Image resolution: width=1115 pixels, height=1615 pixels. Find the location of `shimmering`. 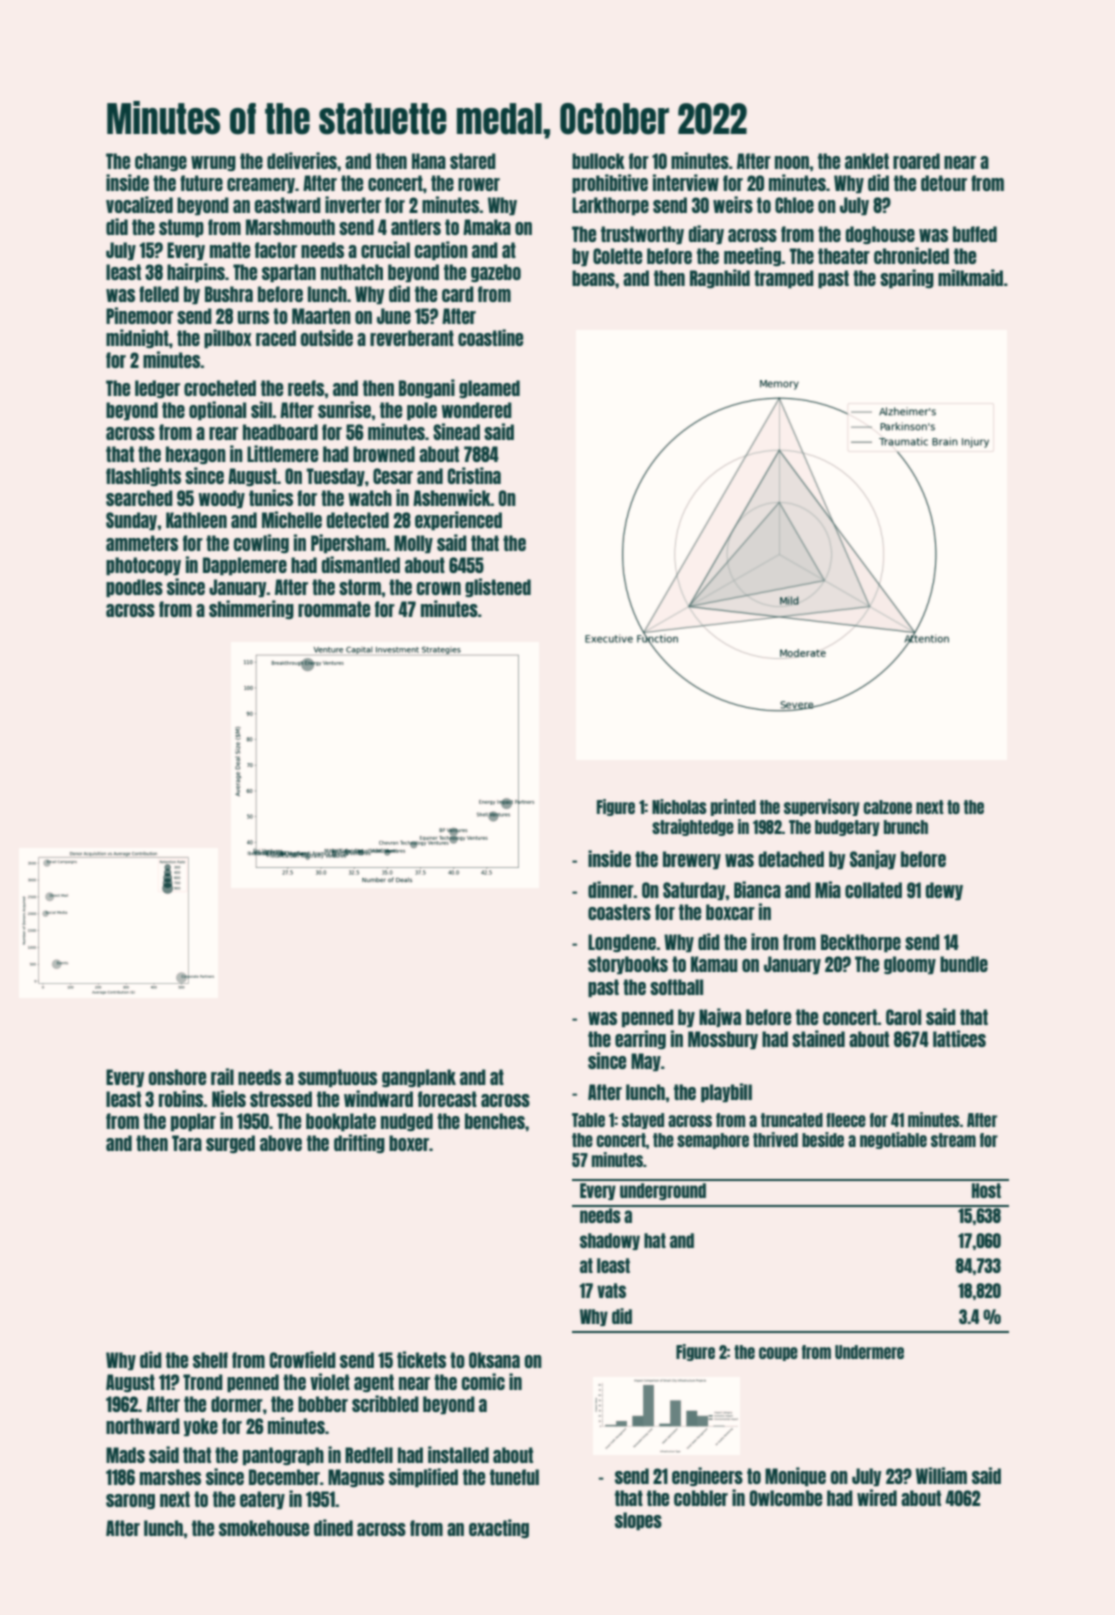

shimmering is located at coordinates (251, 609).
